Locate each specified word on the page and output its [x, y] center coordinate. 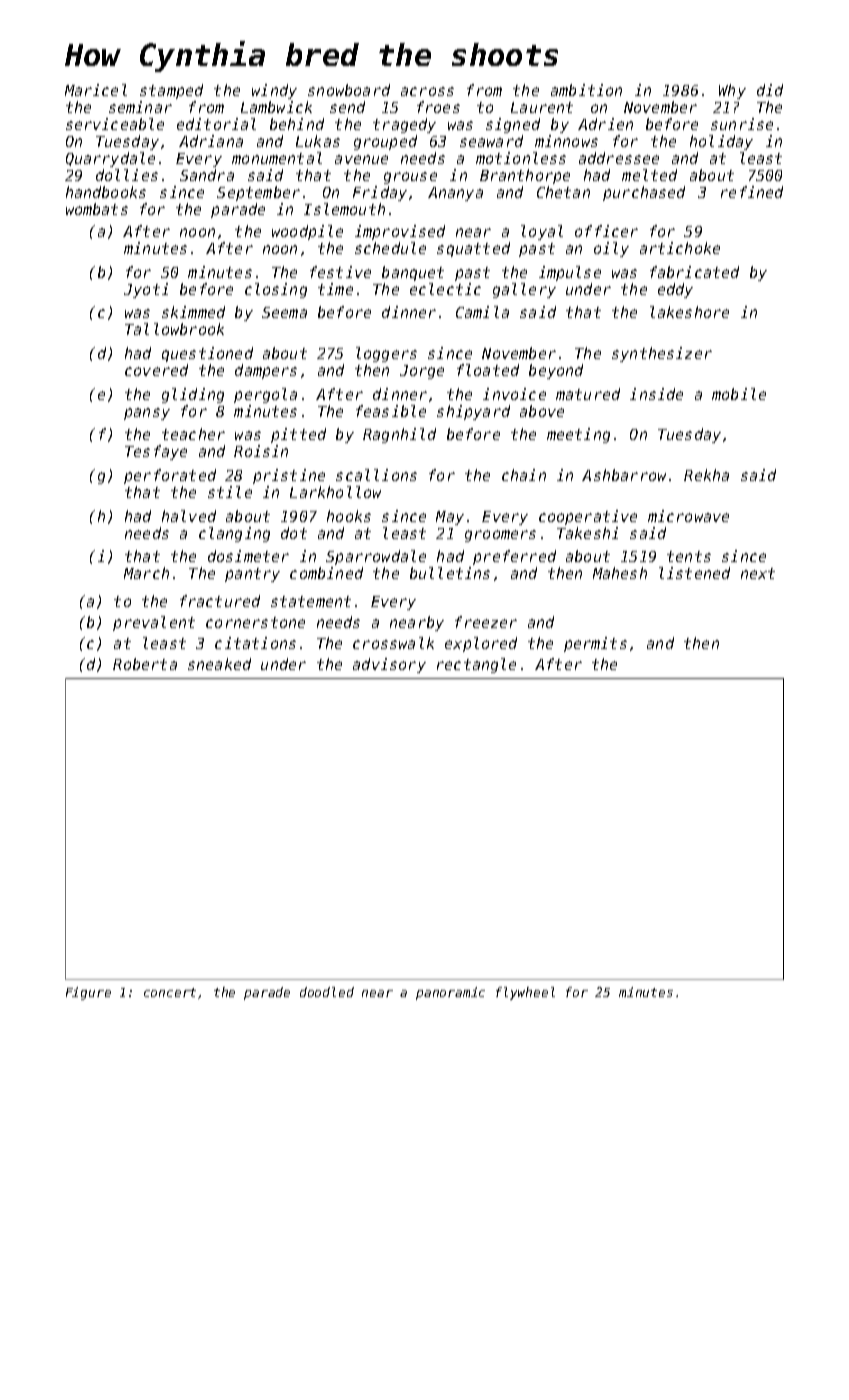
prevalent [154, 623]
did [770, 90]
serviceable [115, 124]
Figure [88, 993]
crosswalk [393, 643]
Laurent [542, 107]
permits [595, 644]
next [758, 573]
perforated [170, 476]
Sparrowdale [376, 557]
